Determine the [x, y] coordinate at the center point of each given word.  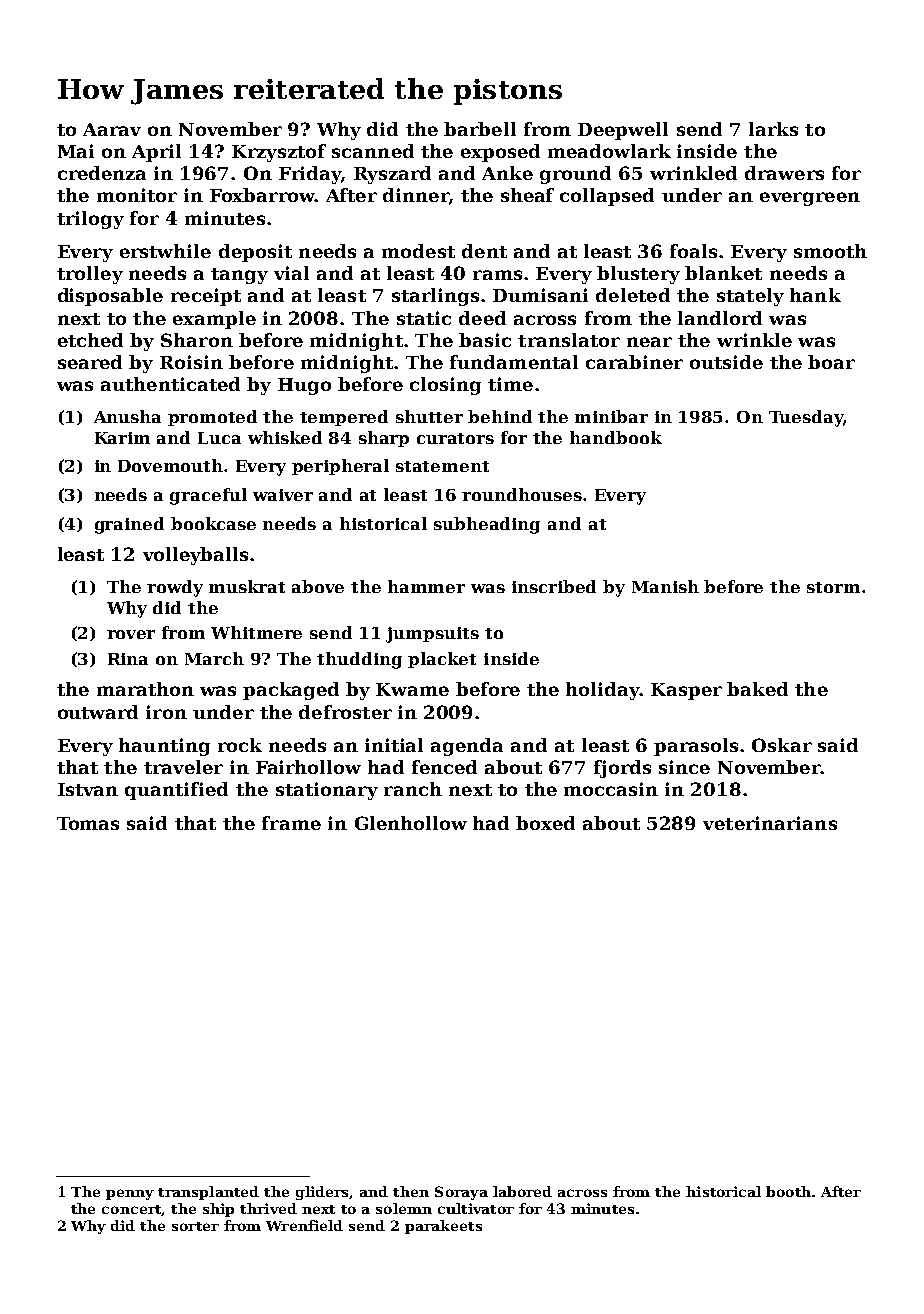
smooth [830, 251]
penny [130, 1194]
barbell [480, 129]
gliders [322, 1193]
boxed [545, 823]
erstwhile [165, 251]
